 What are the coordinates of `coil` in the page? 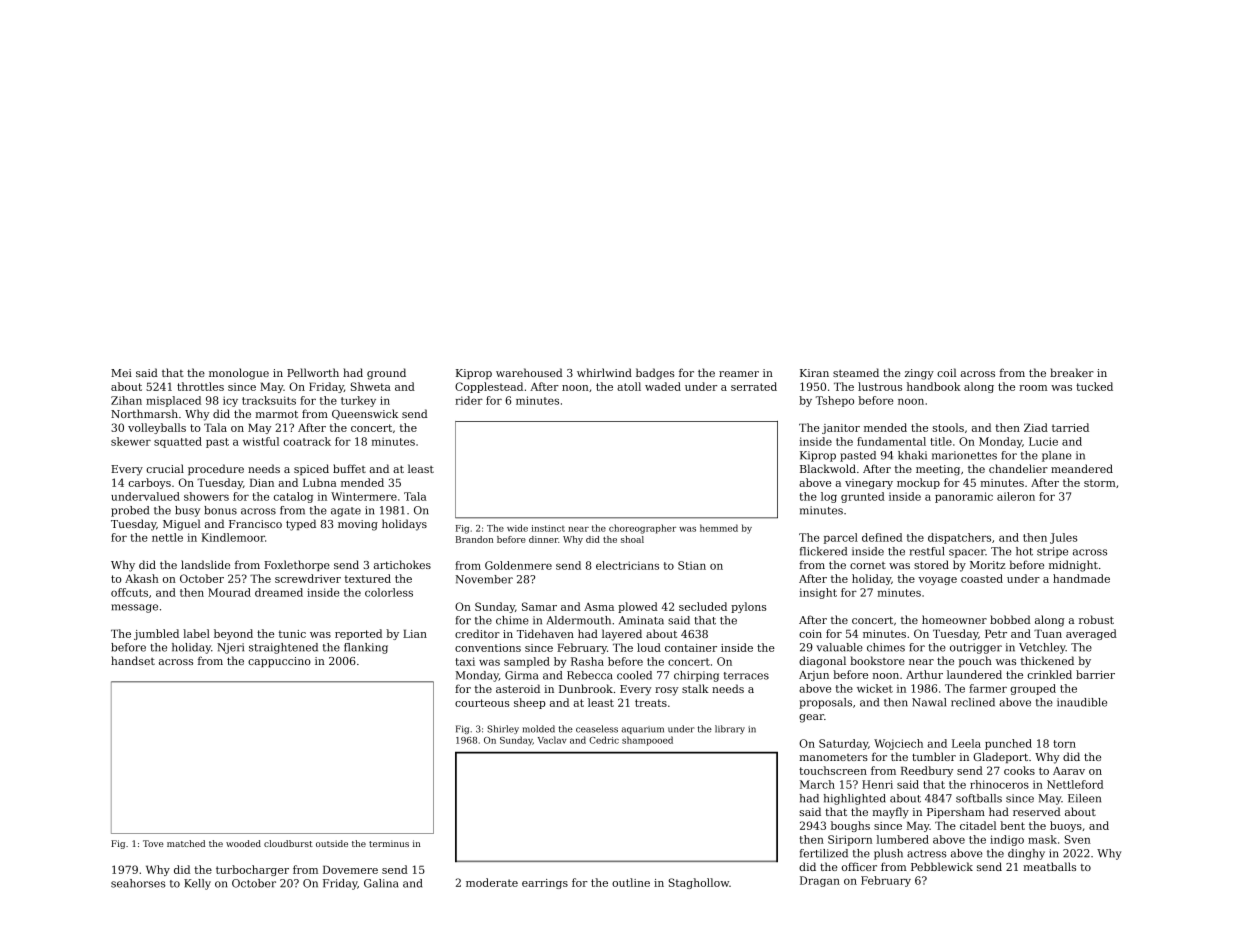 It's located at (946, 372).
